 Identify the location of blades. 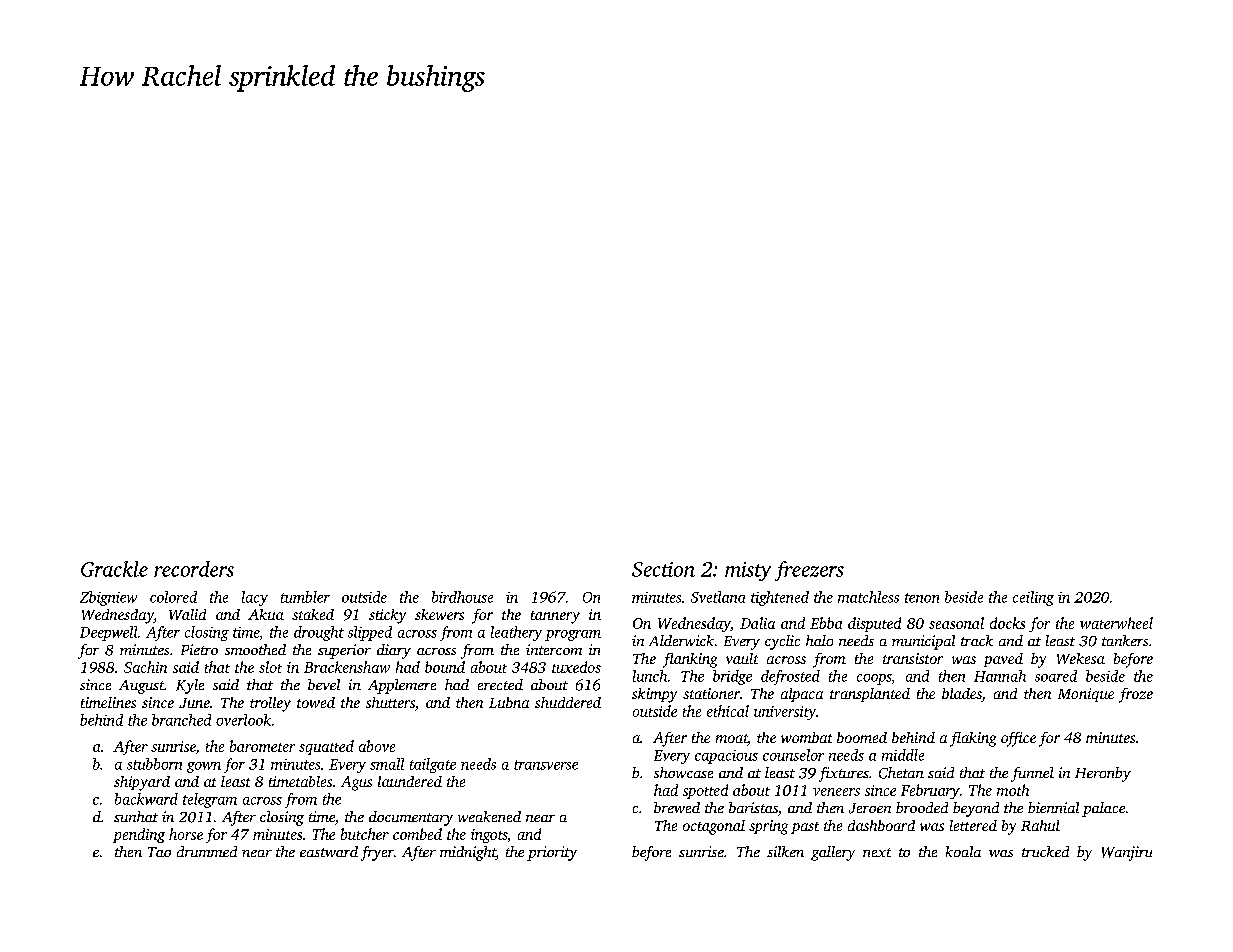
(962, 695).
